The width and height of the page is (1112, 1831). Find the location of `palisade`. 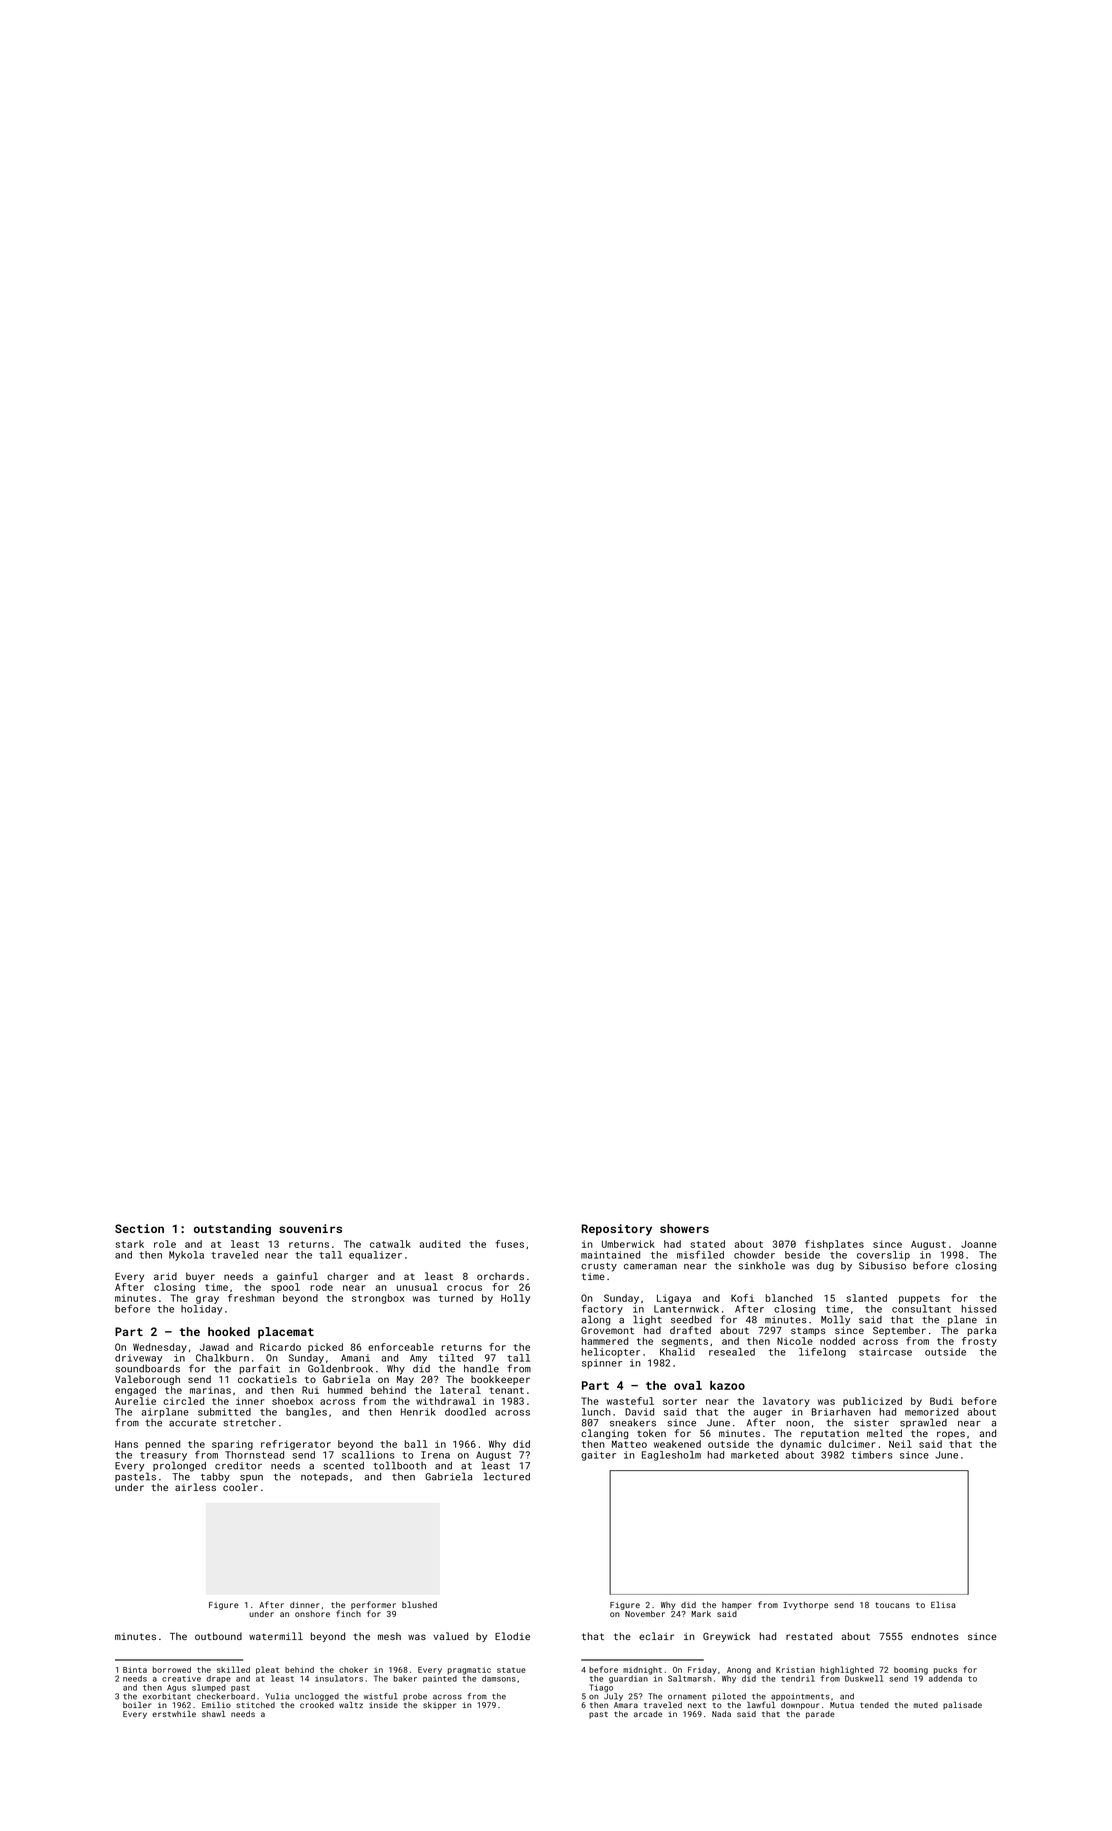

palisade is located at coordinates (962, 1705).
